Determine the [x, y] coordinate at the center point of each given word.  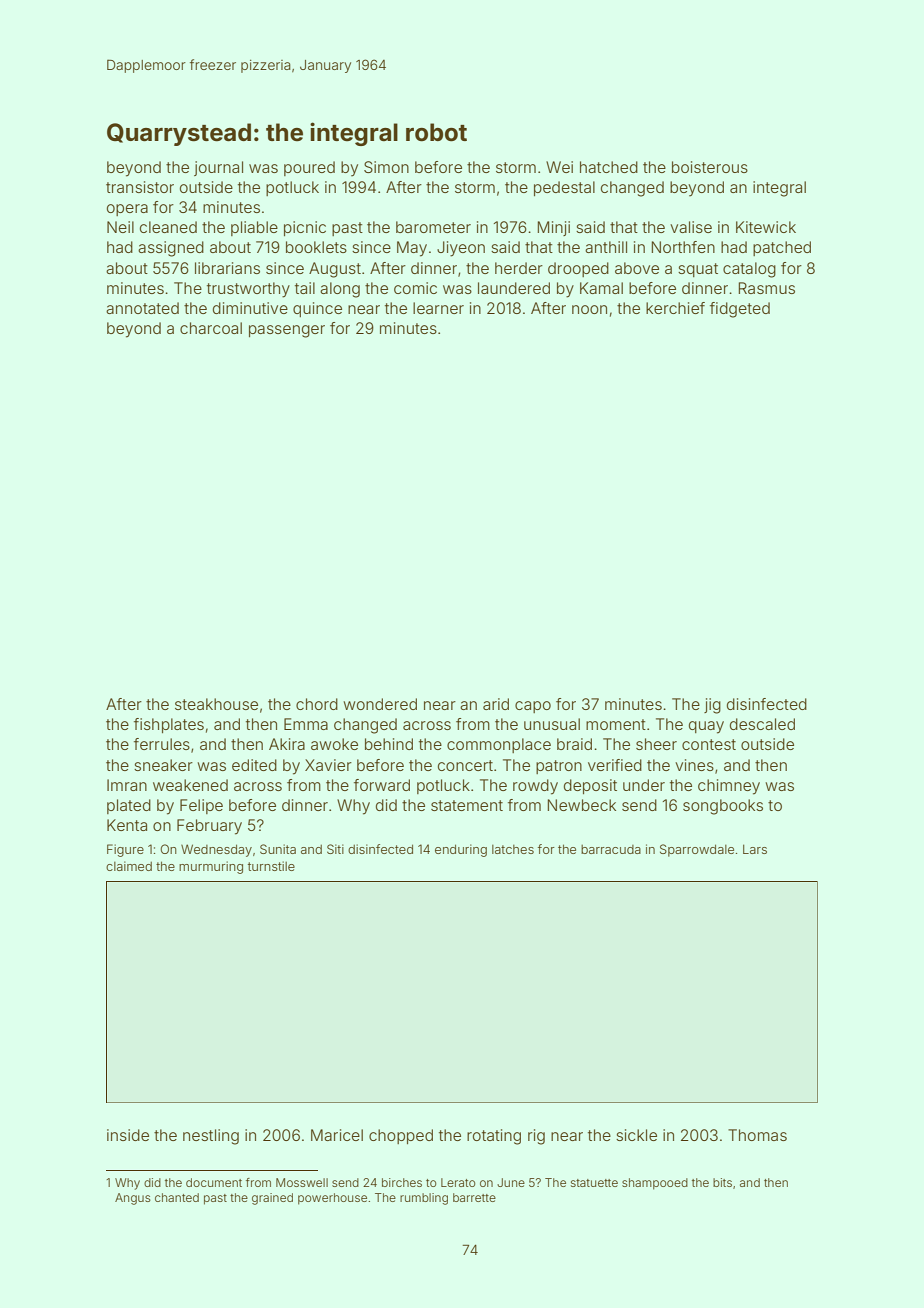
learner [438, 308]
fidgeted [740, 310]
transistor [140, 187]
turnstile [271, 866]
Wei [559, 167]
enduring [461, 850]
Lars [755, 849]
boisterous [710, 167]
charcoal [211, 328]
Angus [133, 1199]
